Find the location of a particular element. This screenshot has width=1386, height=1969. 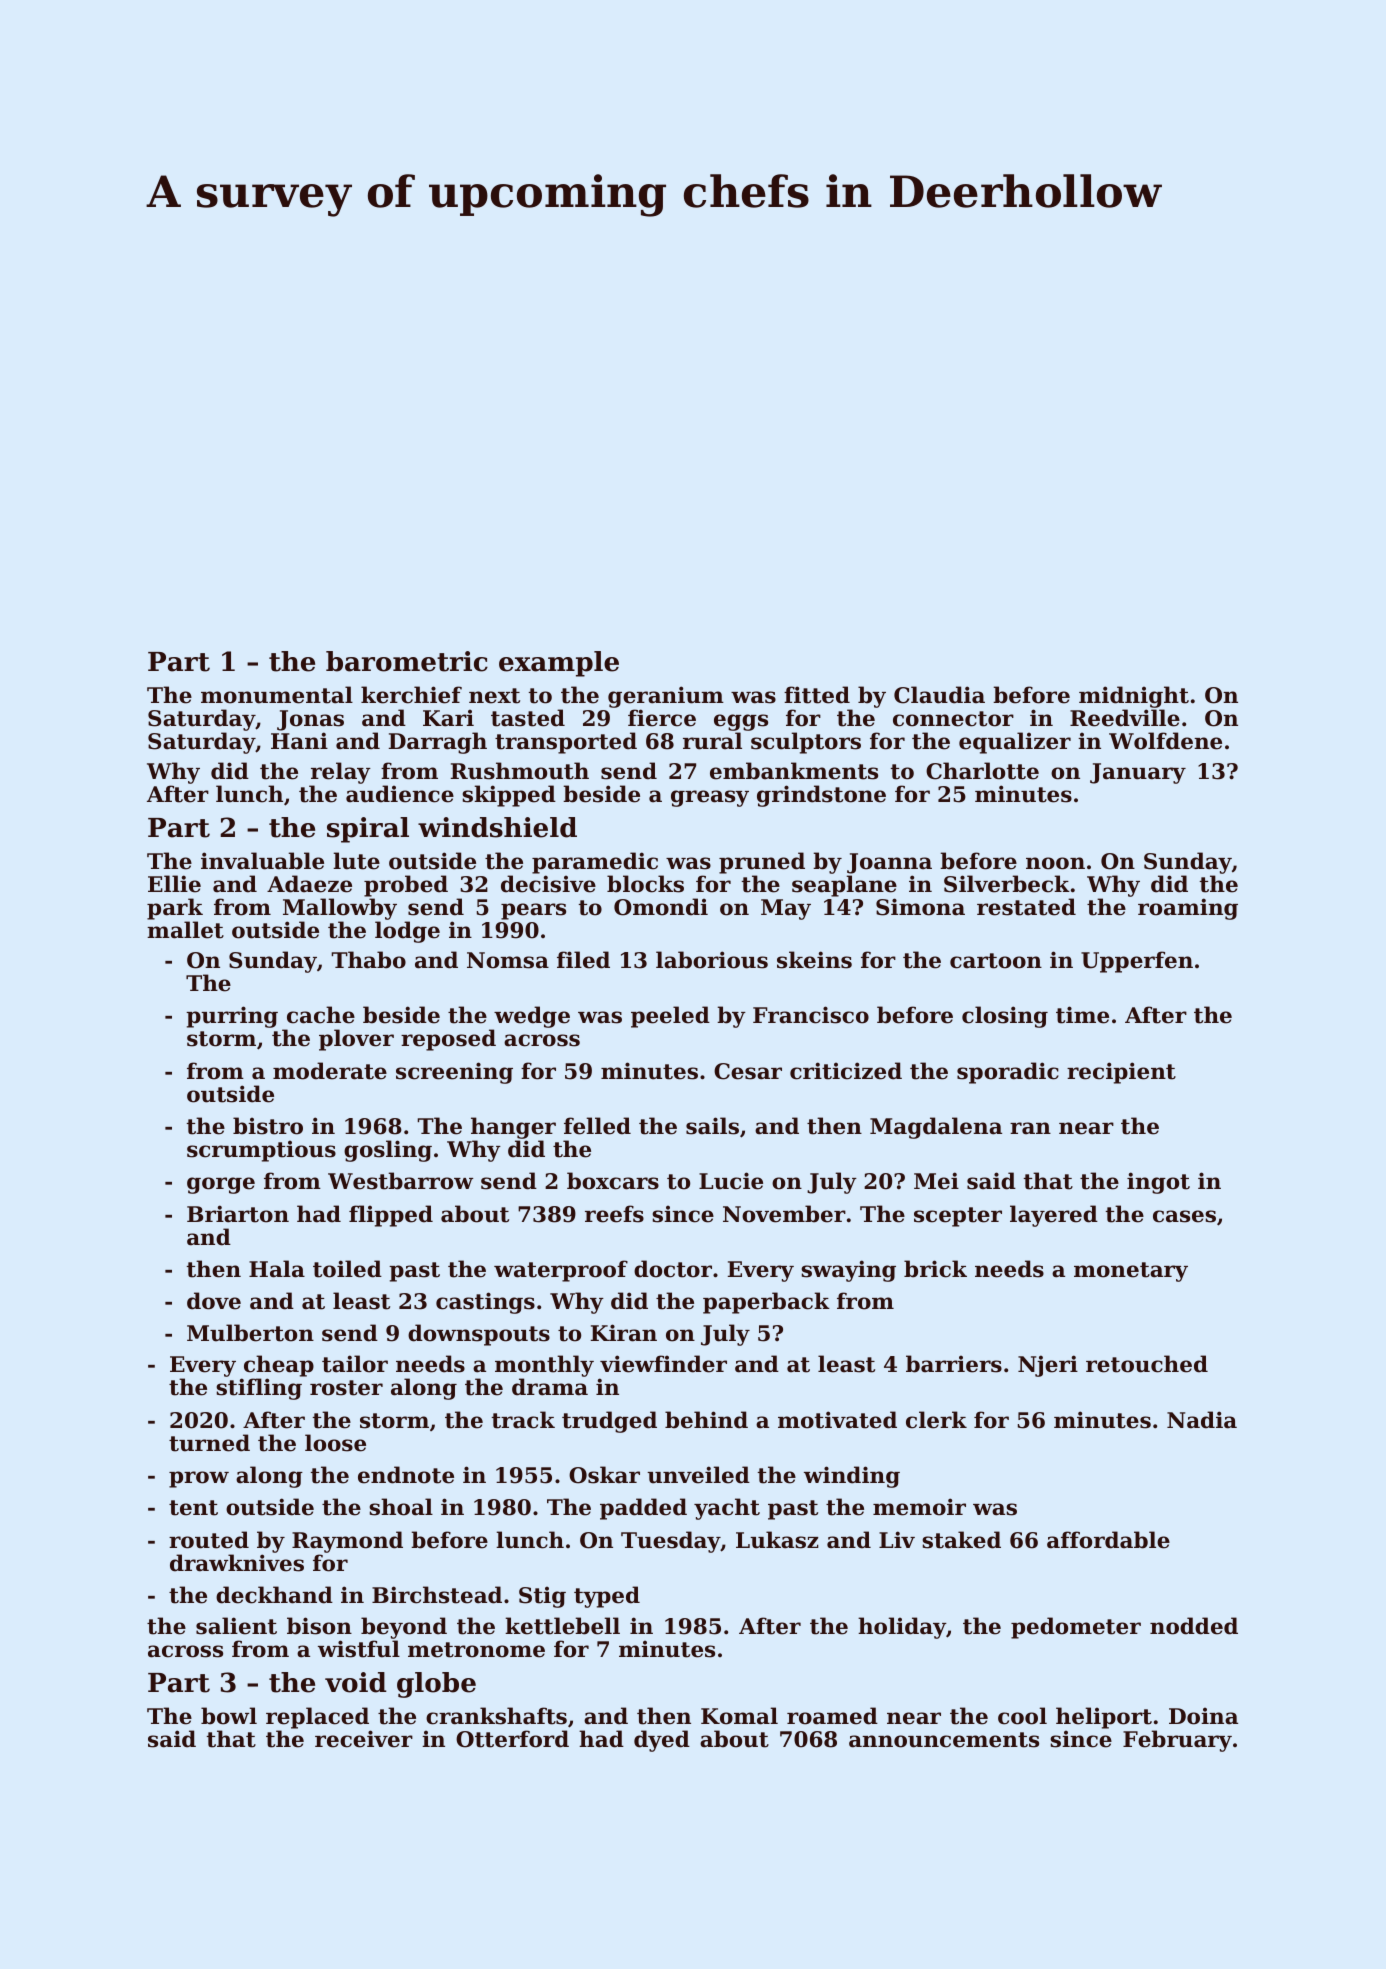

scrumptious is located at coordinates (261, 1151).
